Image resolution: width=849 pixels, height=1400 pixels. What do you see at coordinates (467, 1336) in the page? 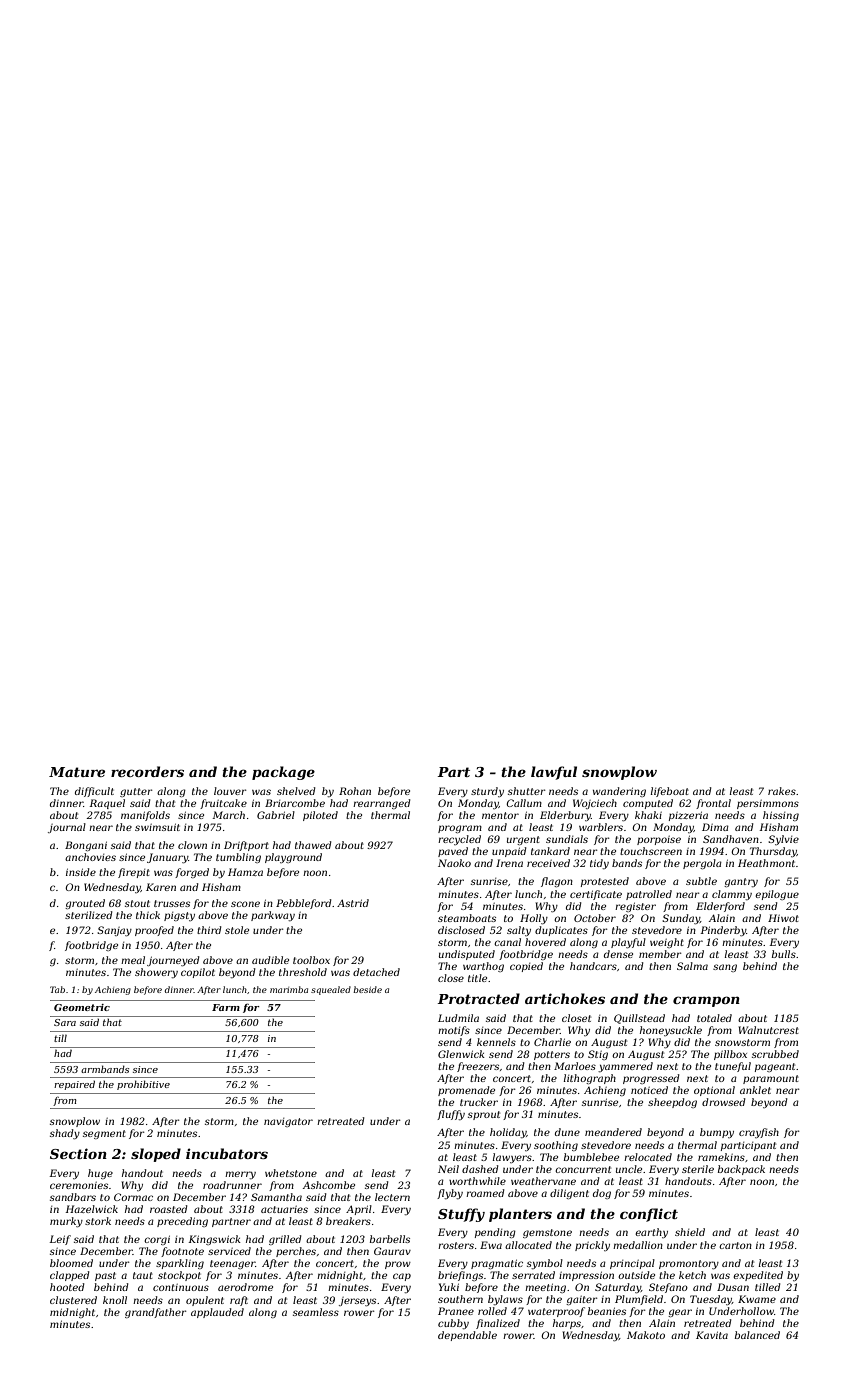
I see `dependable` at bounding box center [467, 1336].
